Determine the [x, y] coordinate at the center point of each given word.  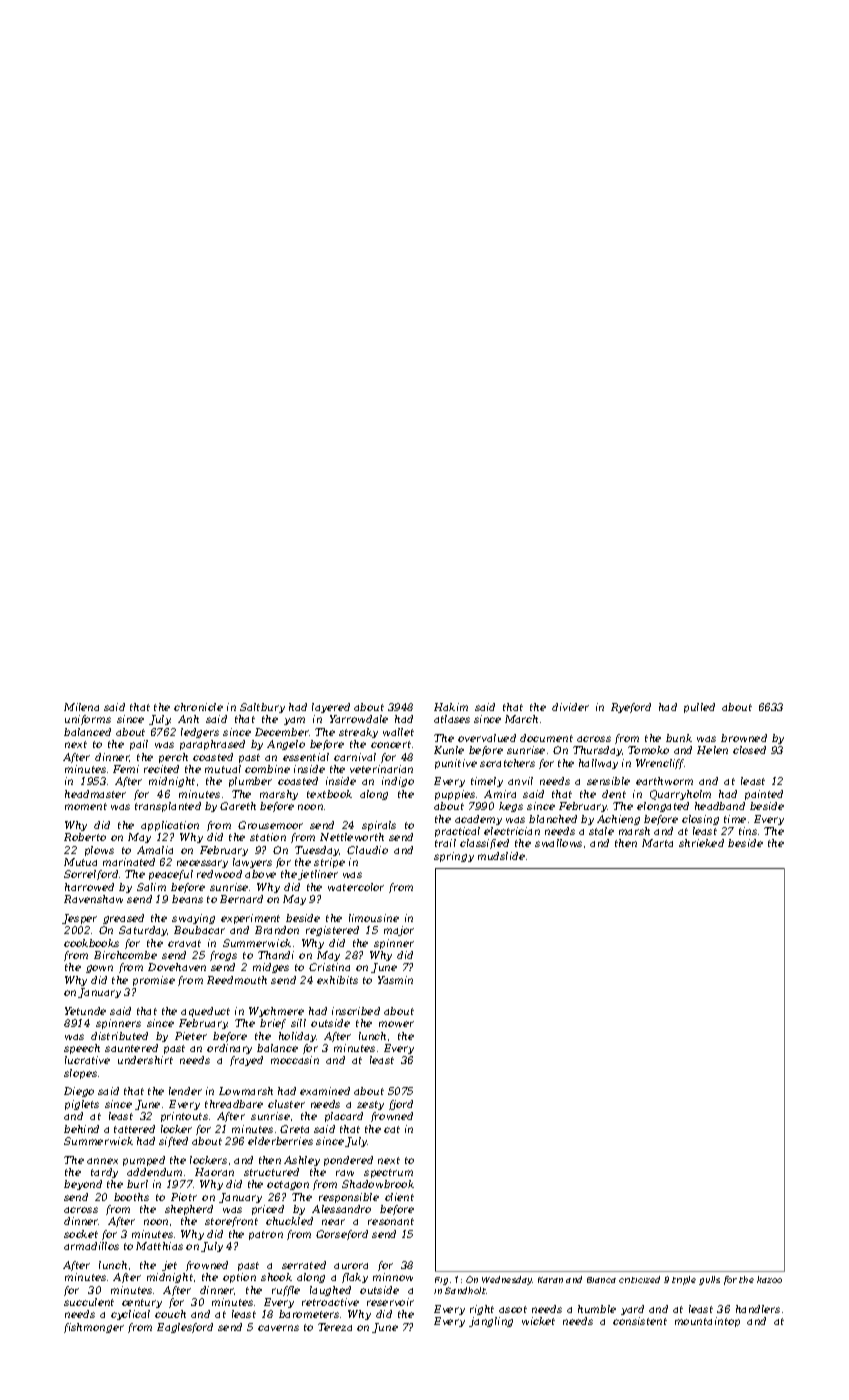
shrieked [701, 843]
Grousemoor [270, 825]
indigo [398, 782]
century [142, 1303]
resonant [391, 1221]
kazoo [769, 1279]
